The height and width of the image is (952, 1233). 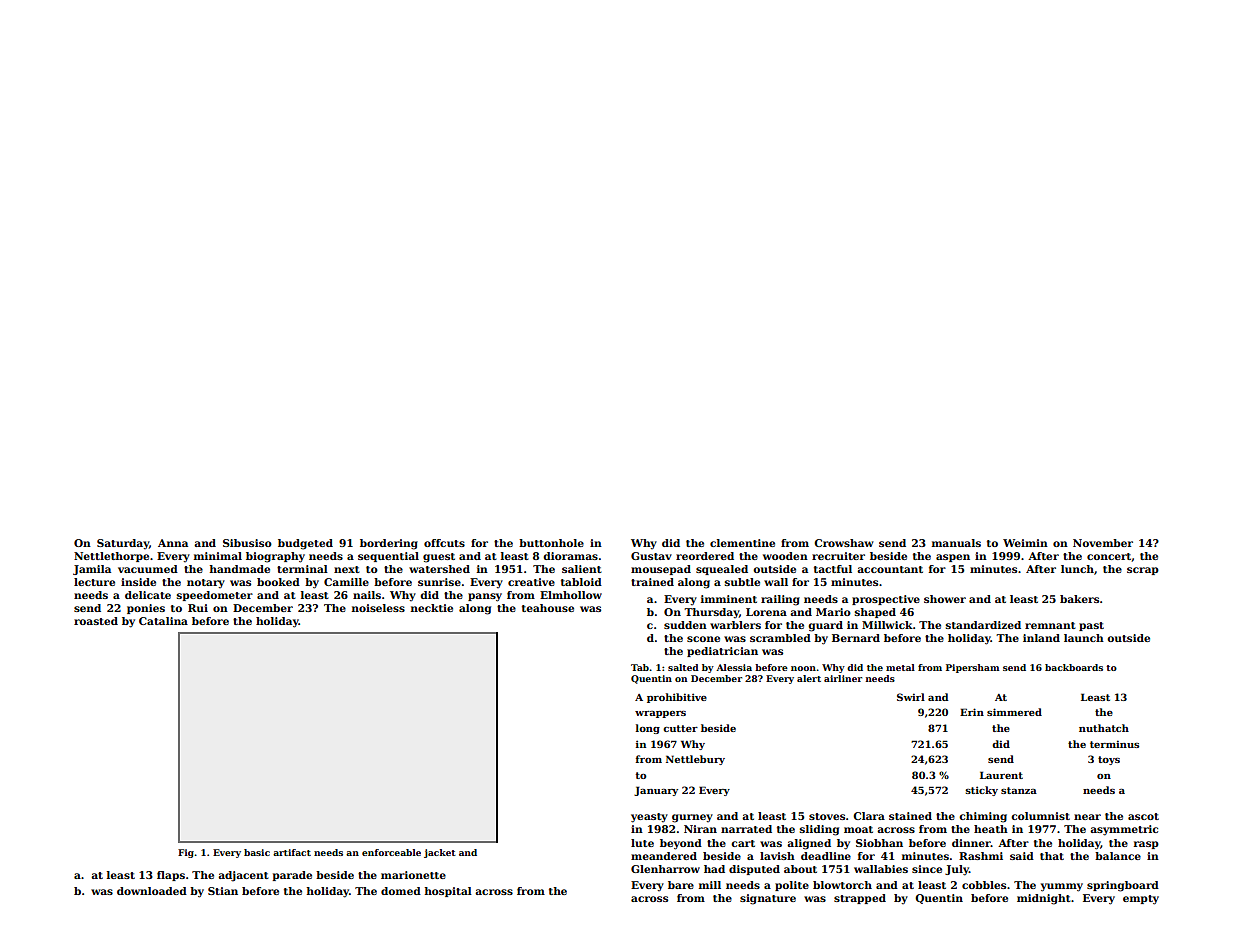 I want to click on toys, so click(x=1109, y=760).
